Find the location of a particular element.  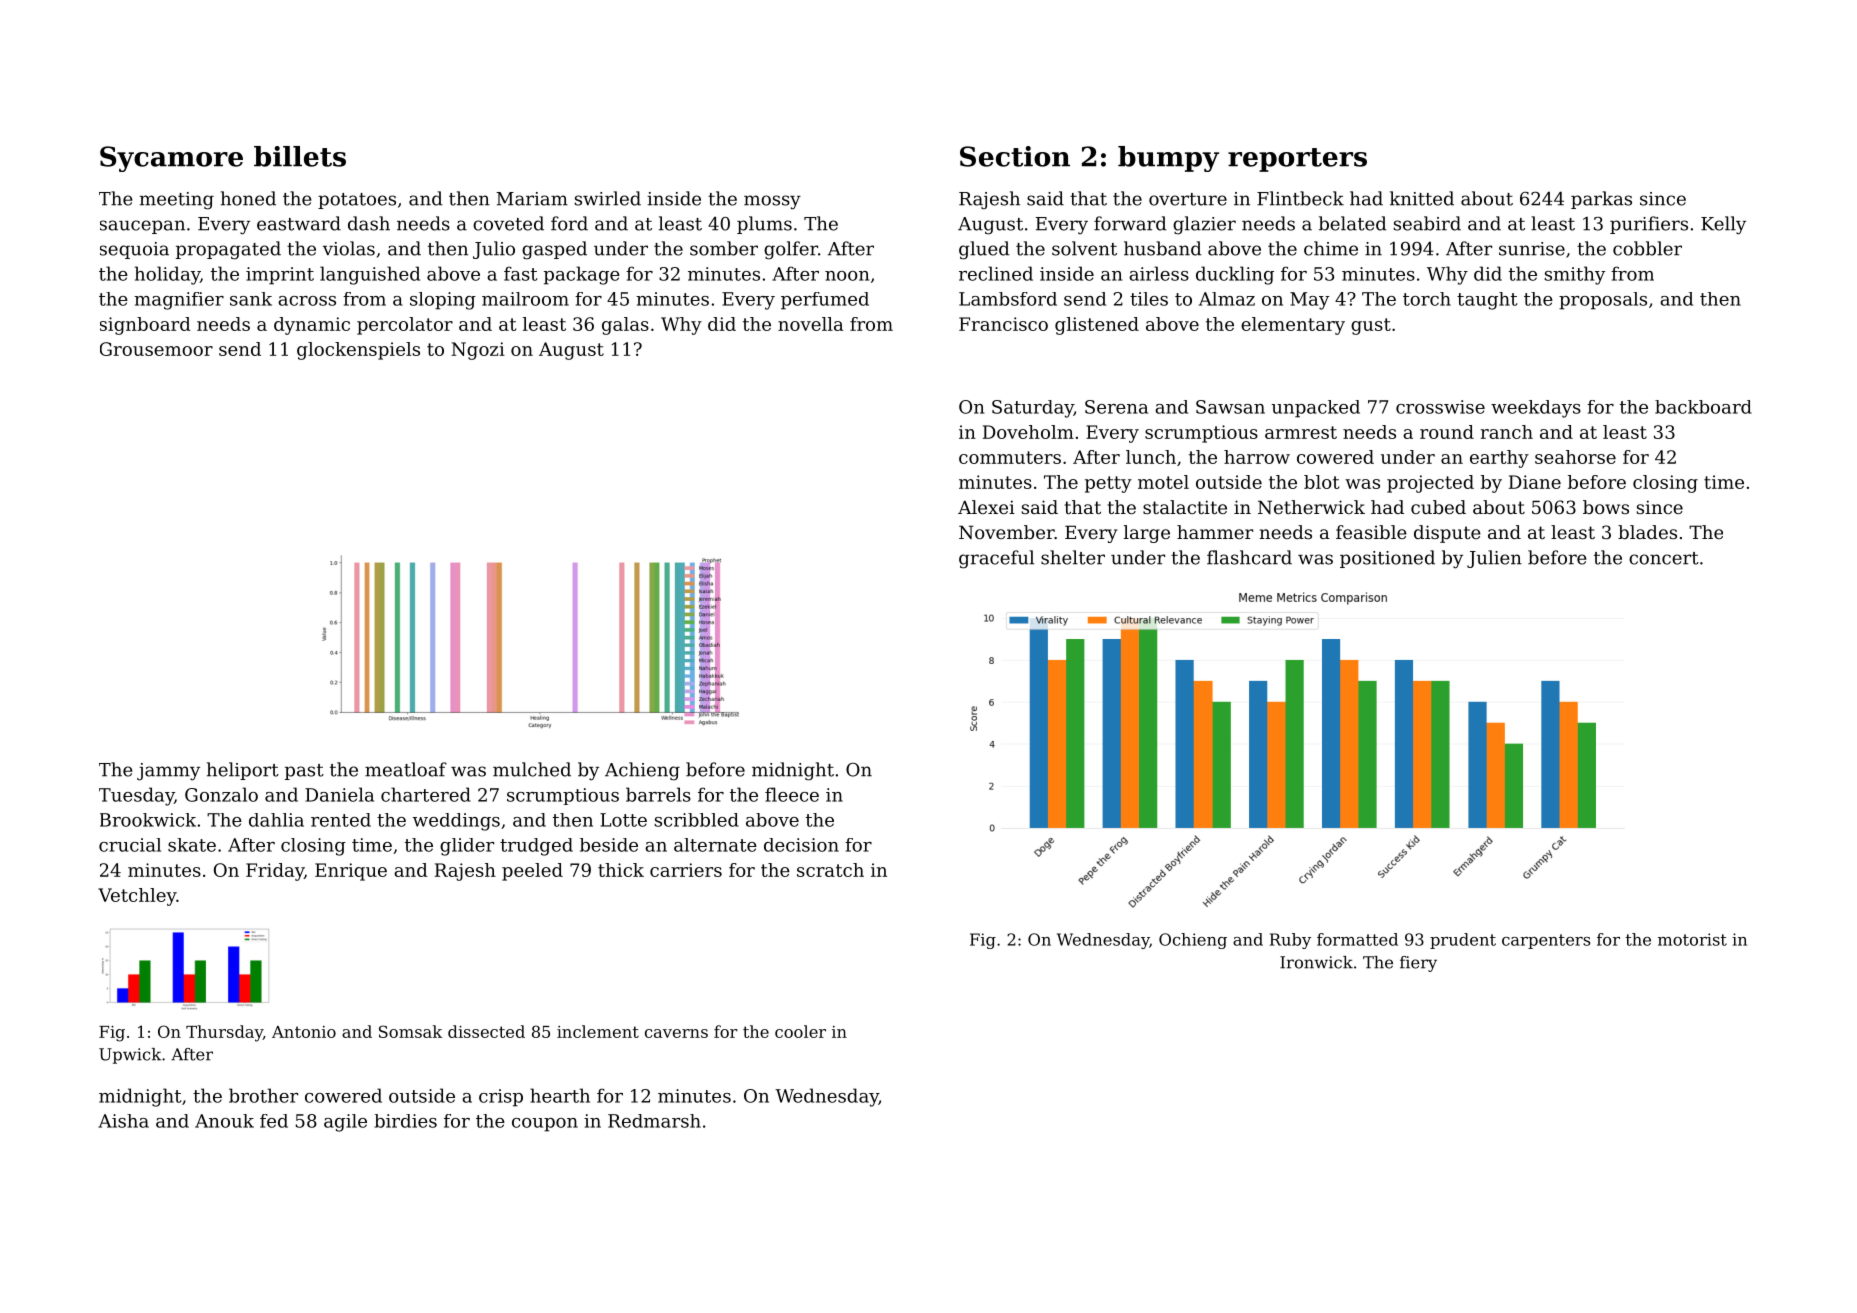

Sycamore is located at coordinates (171, 159).
